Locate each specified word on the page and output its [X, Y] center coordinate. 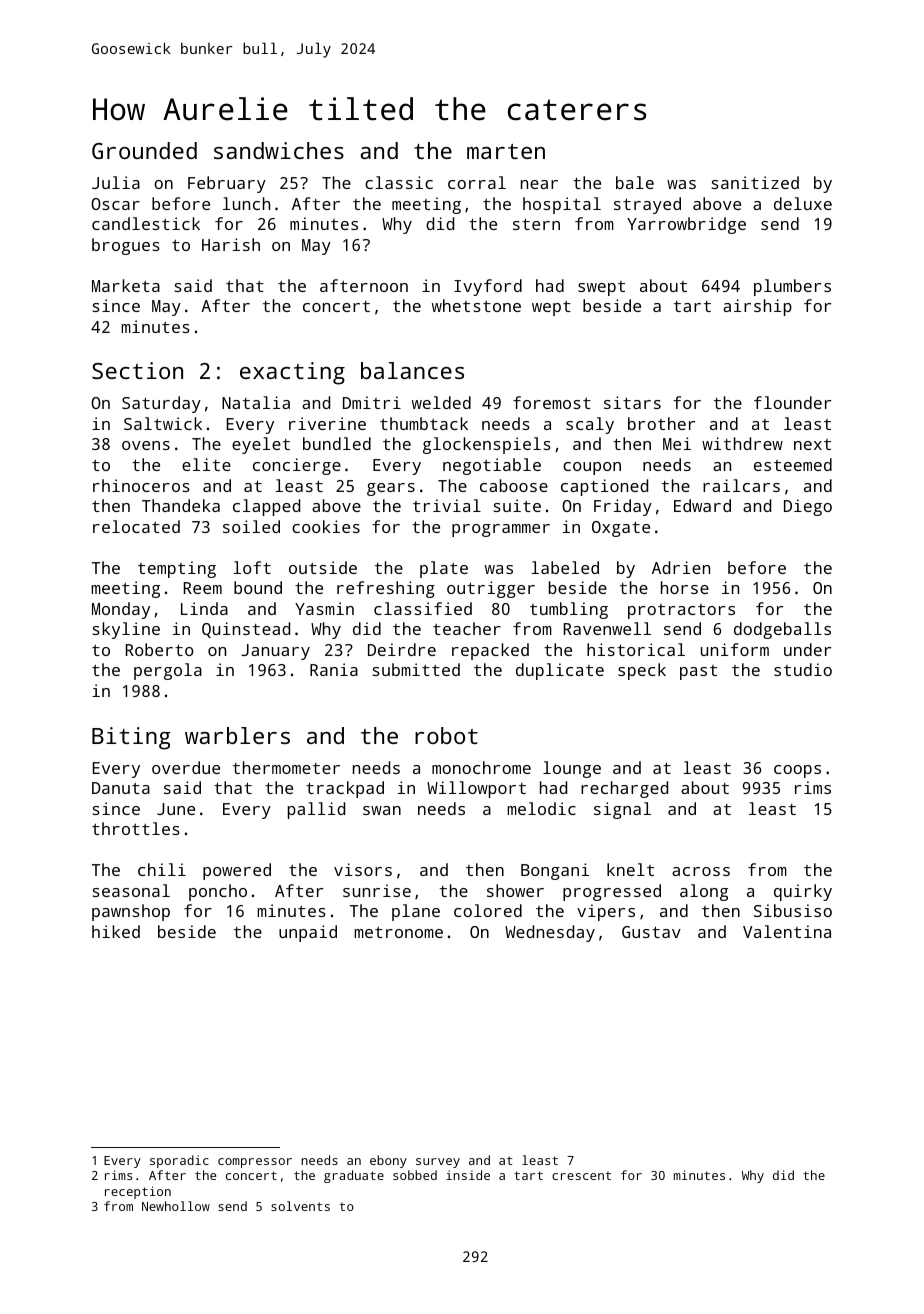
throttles [136, 828]
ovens [146, 445]
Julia [116, 182]
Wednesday [550, 933]
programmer [501, 530]
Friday [623, 507]
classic [399, 182]
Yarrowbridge [686, 225]
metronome [398, 932]
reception [138, 1192]
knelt [630, 869]
